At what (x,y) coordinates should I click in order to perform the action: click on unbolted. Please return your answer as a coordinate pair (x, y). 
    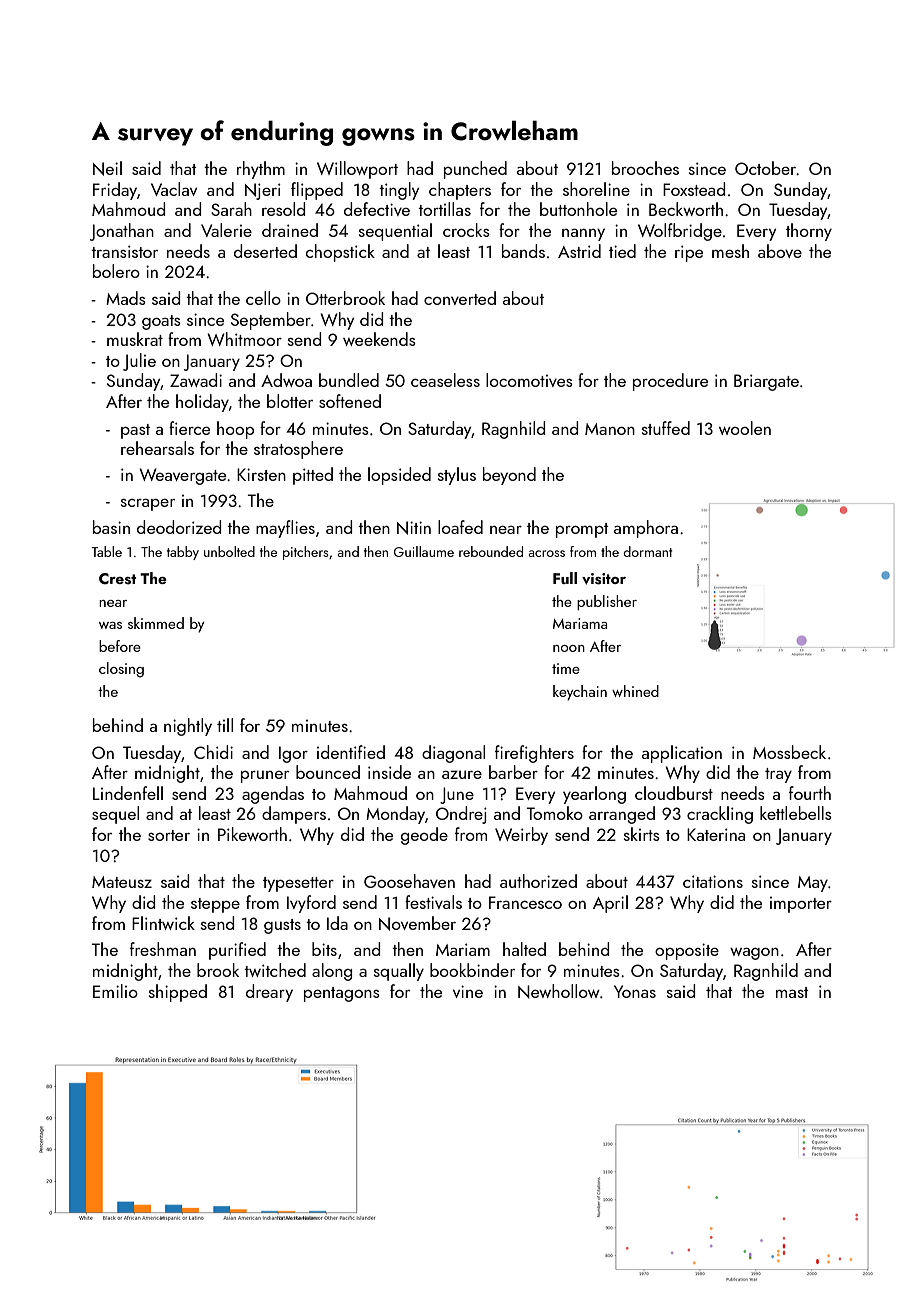
    Looking at the image, I should click on (229, 551).
